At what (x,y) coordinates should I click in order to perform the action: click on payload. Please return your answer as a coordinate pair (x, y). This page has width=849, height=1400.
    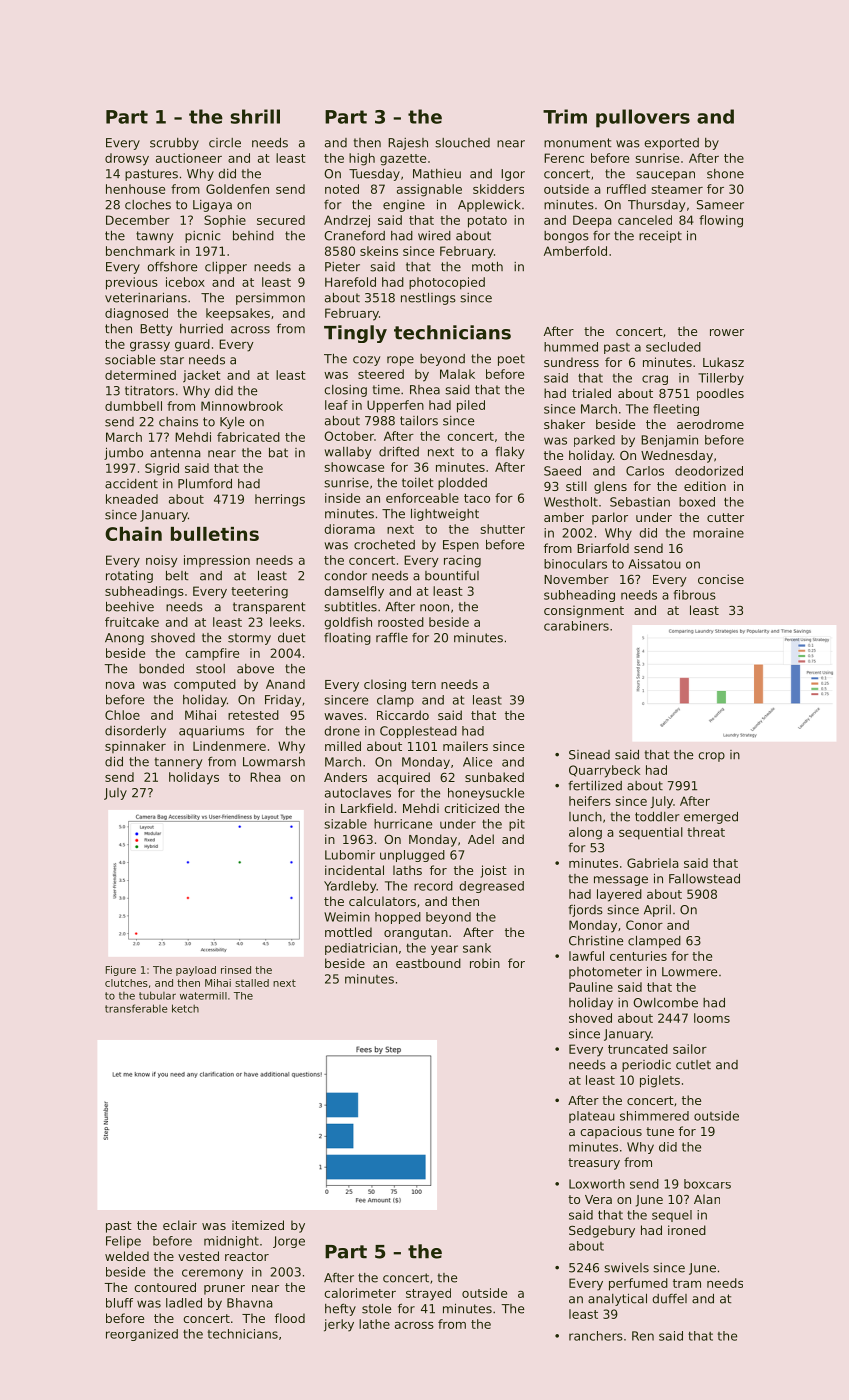
    Looking at the image, I should click on (196, 971).
